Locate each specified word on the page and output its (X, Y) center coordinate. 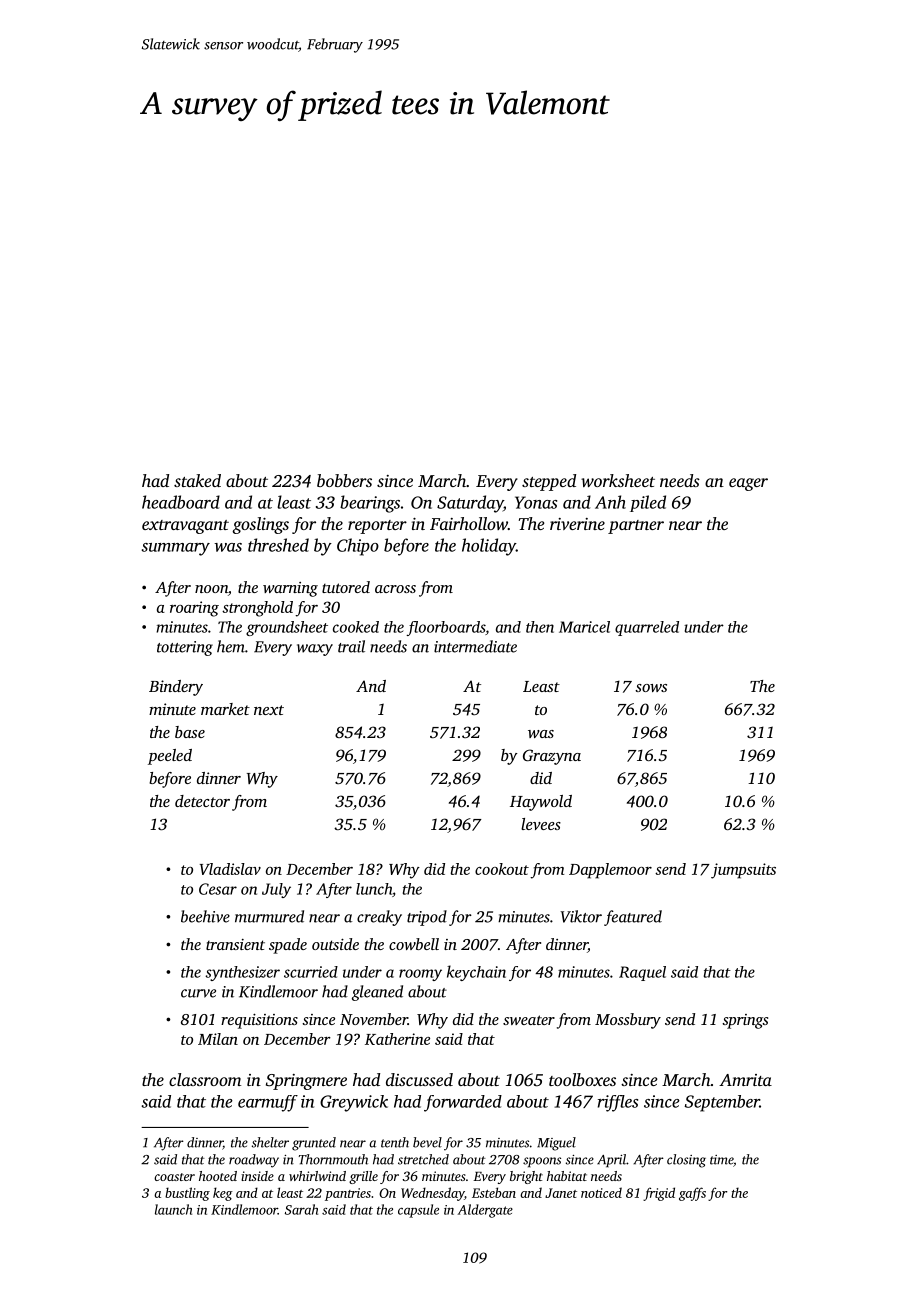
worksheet (618, 480)
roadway (254, 1161)
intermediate (475, 646)
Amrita (745, 1080)
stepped (549, 482)
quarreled (647, 628)
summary (175, 549)
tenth (395, 1142)
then (540, 627)
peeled (170, 757)
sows (651, 688)
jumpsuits (743, 871)
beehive (205, 916)
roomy (420, 975)
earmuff (268, 1103)
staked (197, 480)
